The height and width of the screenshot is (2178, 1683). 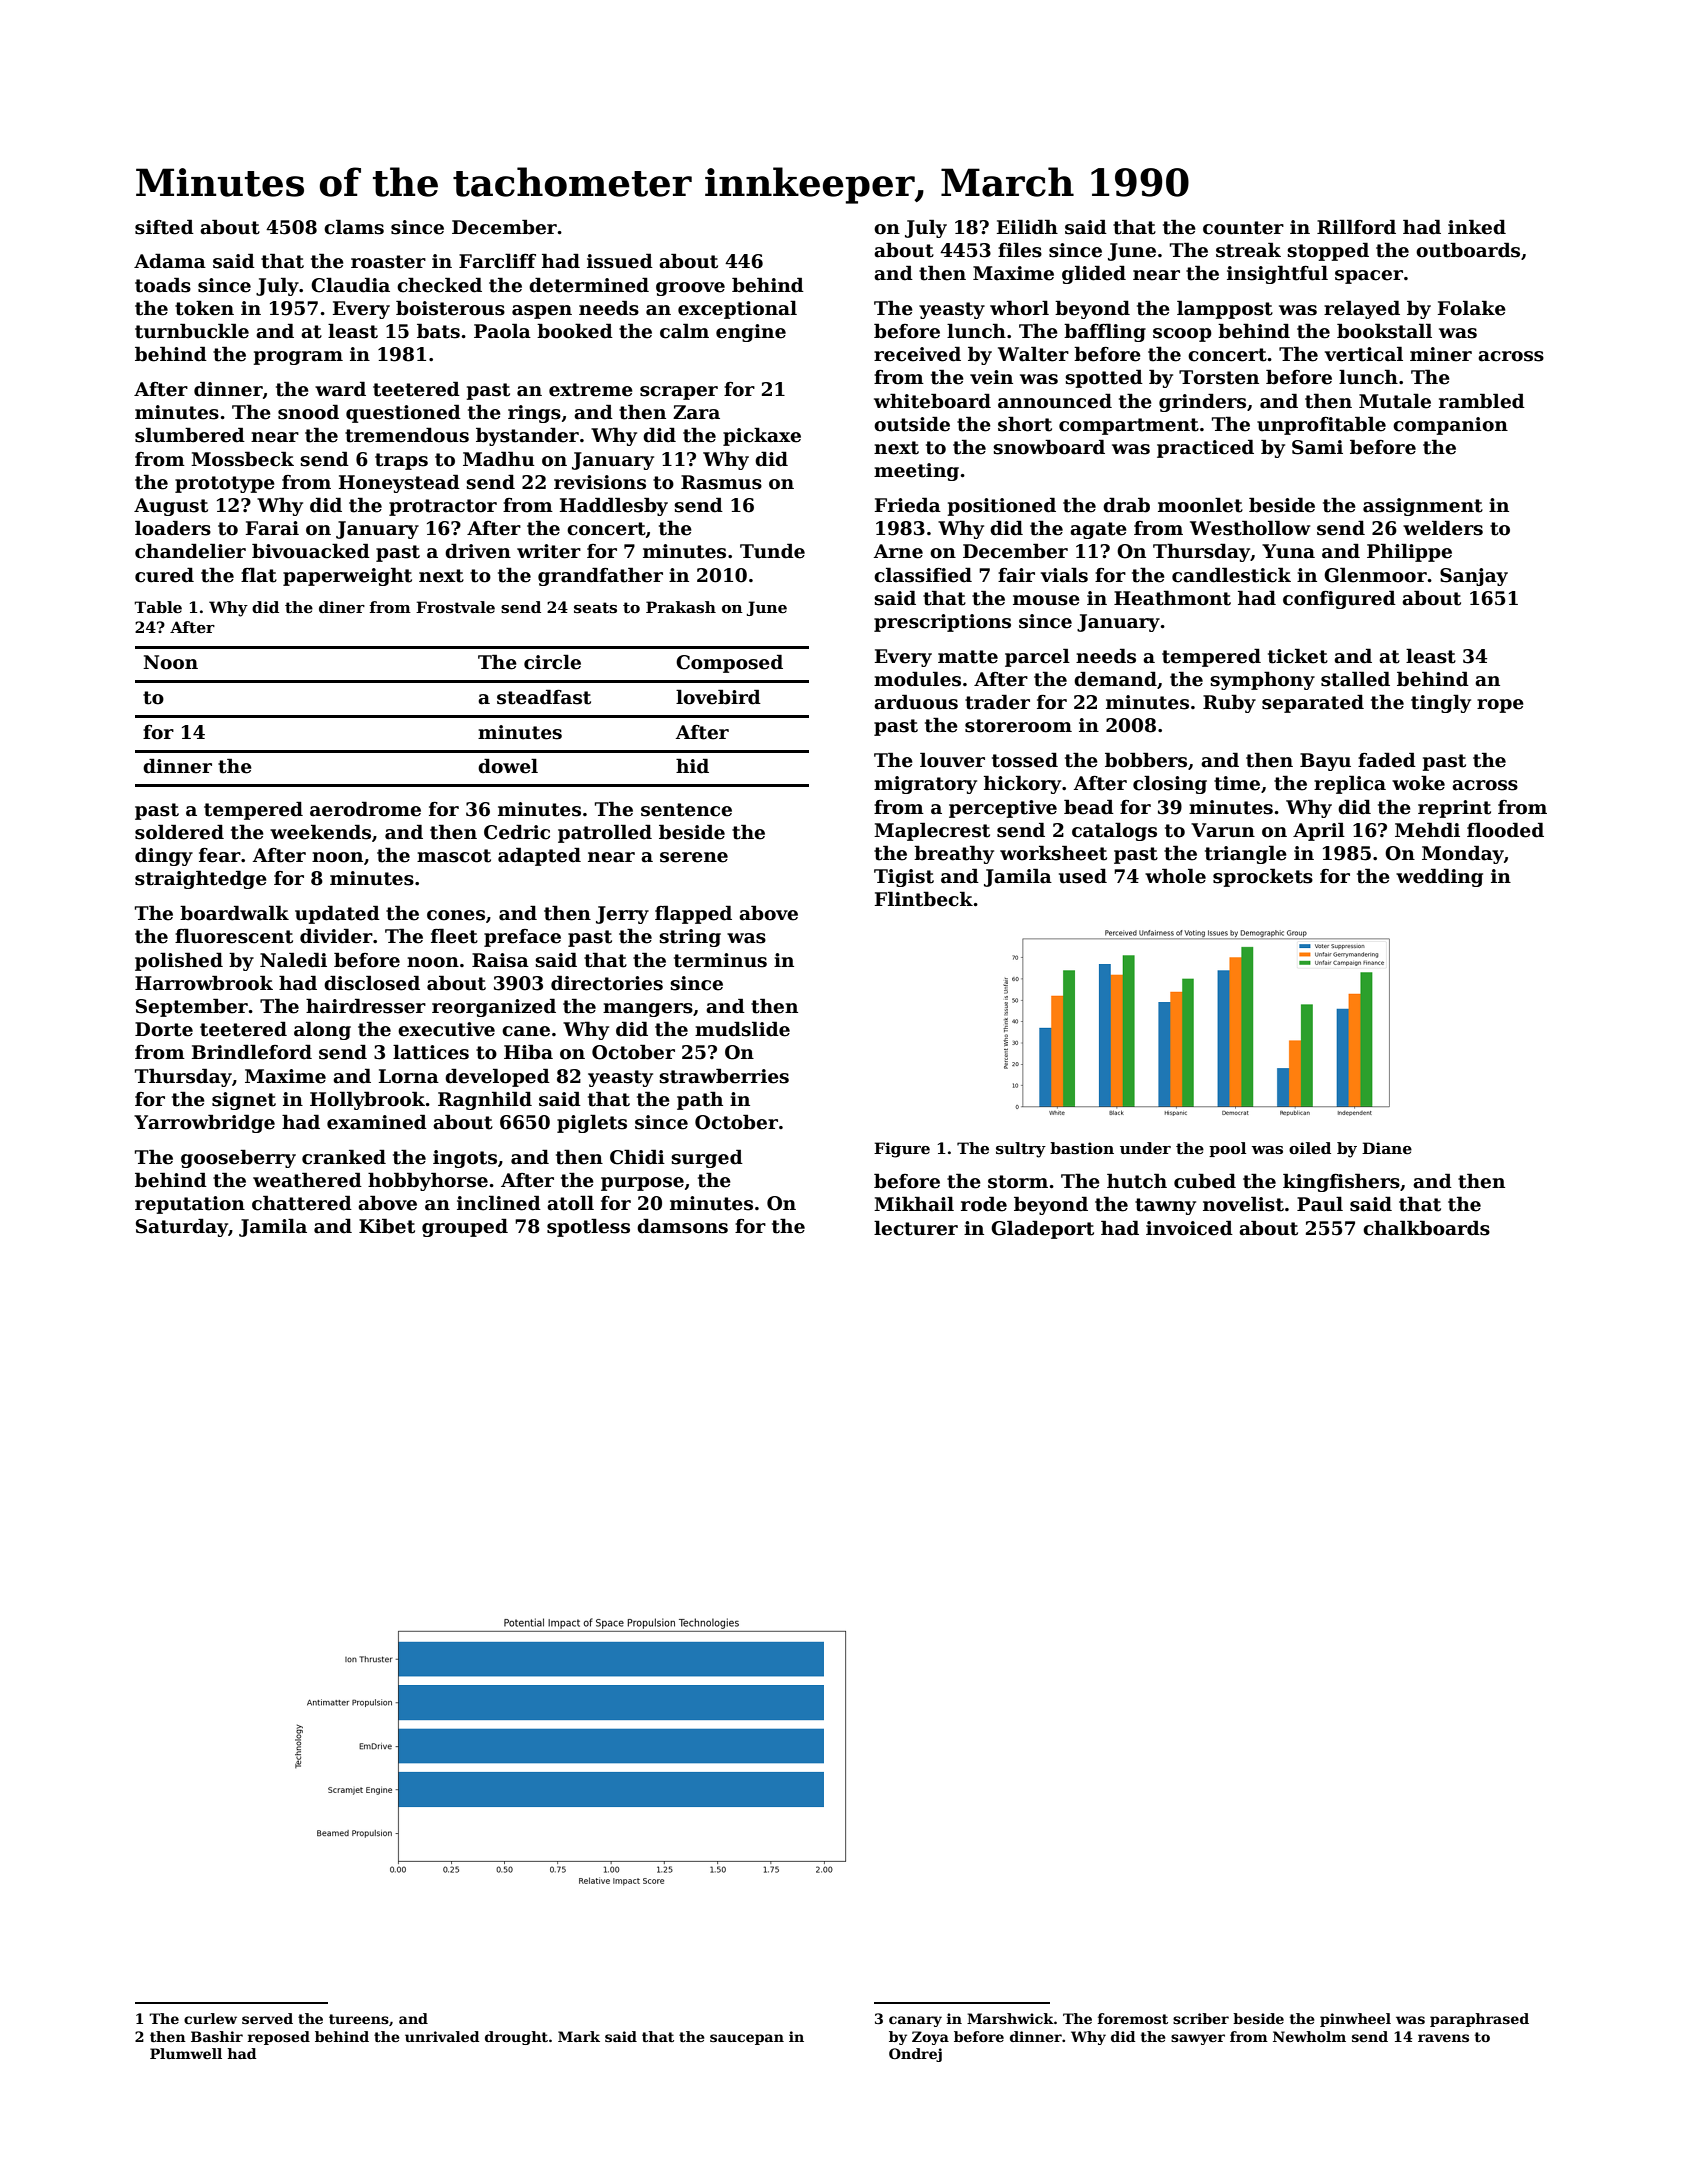 I want to click on Mark, so click(x=579, y=2036).
